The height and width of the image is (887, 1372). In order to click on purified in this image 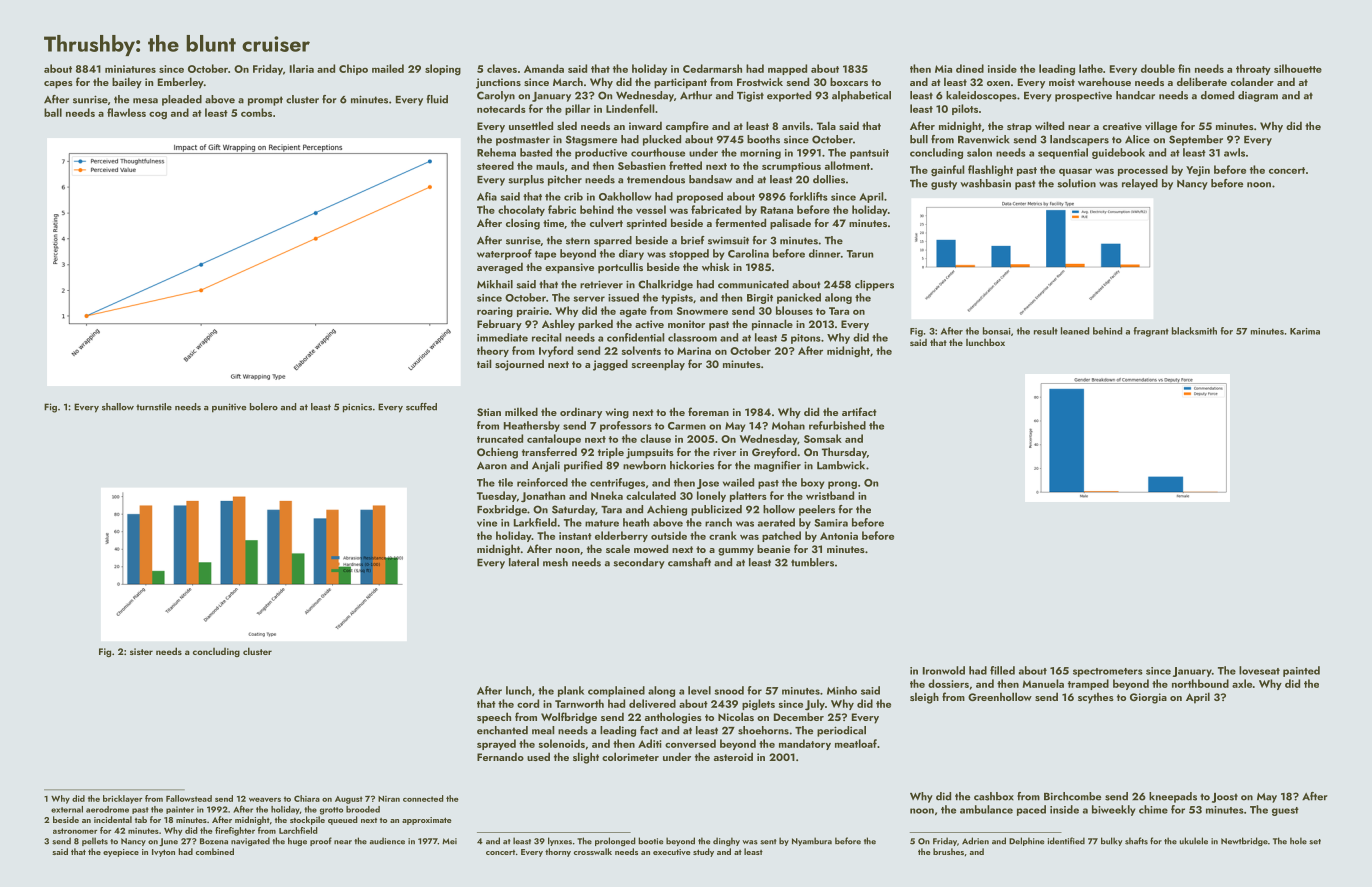, I will do `click(583, 466)`.
